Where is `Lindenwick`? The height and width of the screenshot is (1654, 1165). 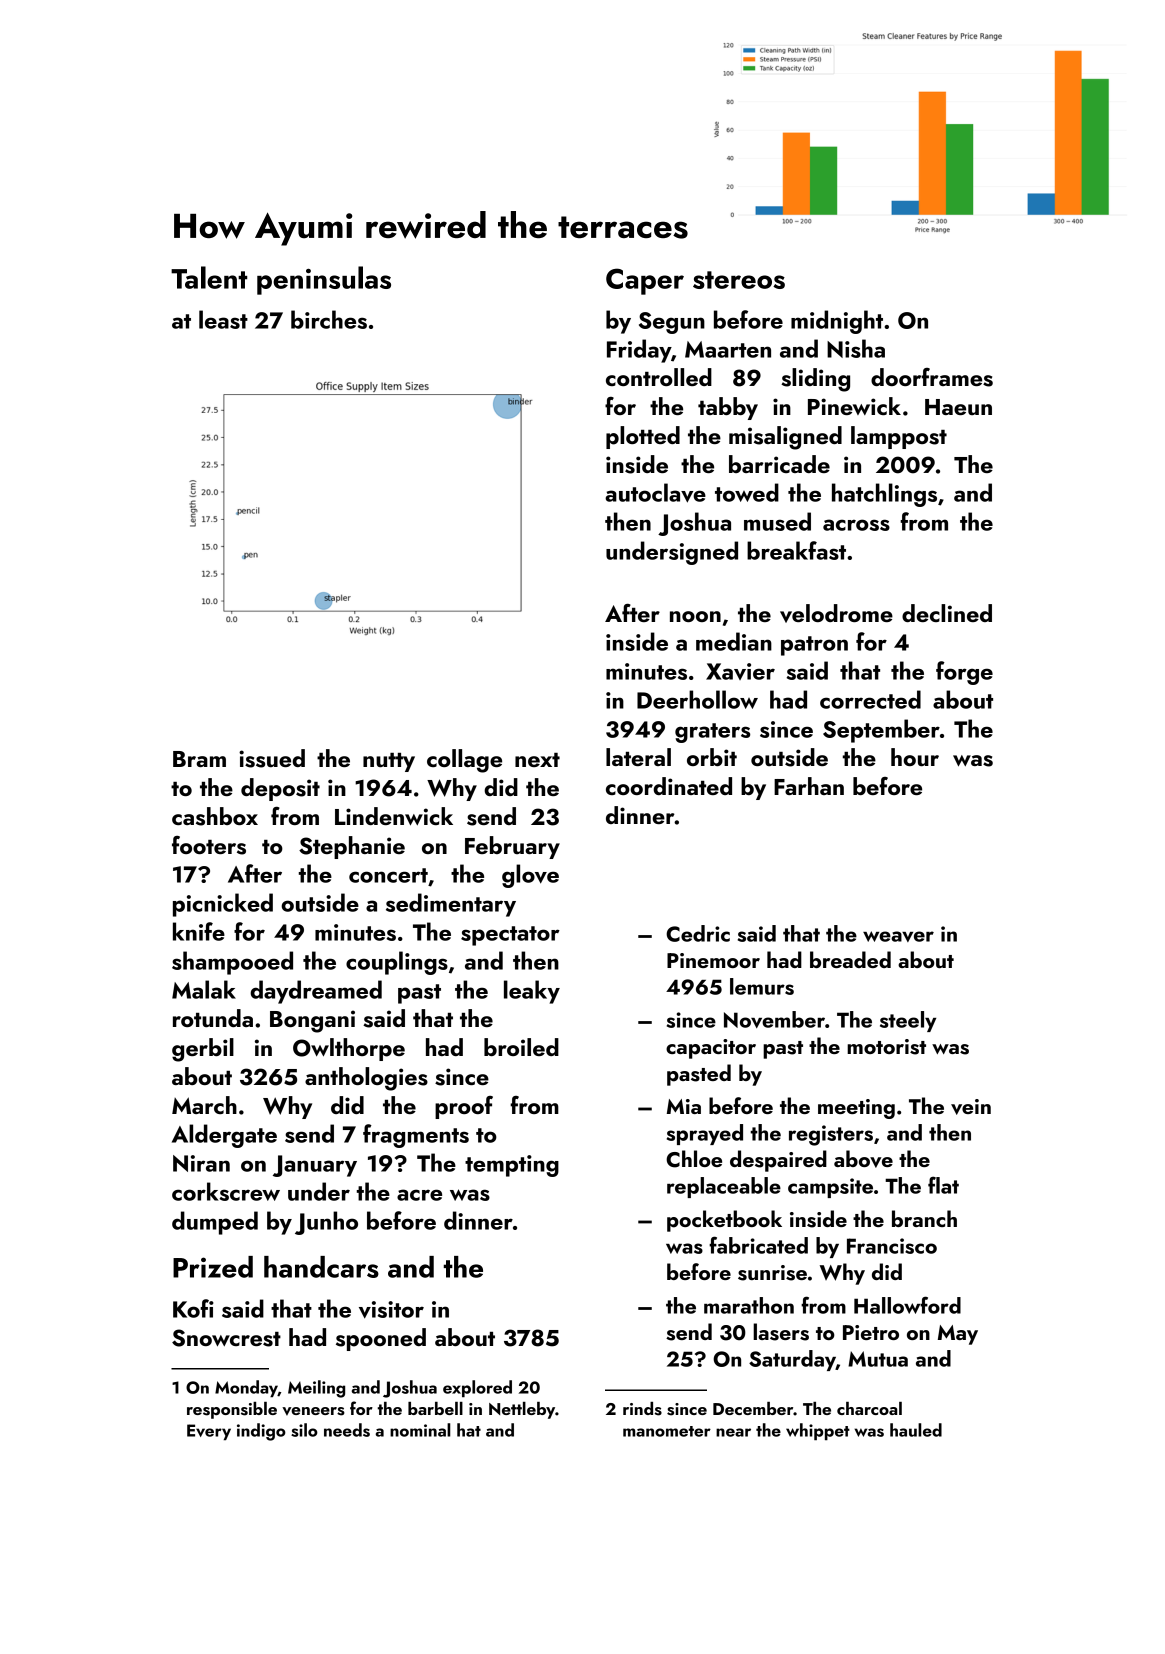 Lindenwick is located at coordinates (394, 816).
